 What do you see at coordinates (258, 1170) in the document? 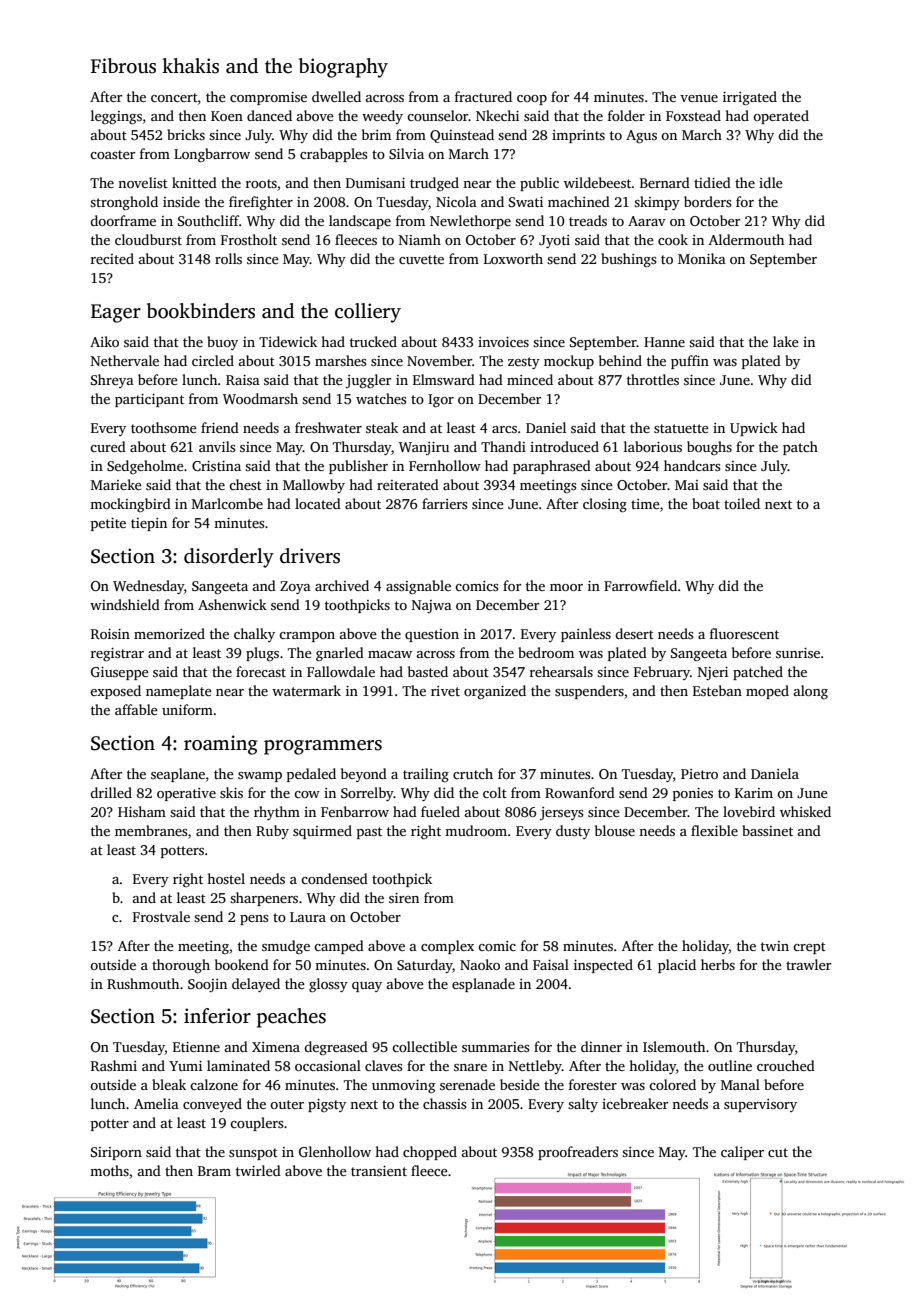
I see `twirled` at bounding box center [258, 1170].
